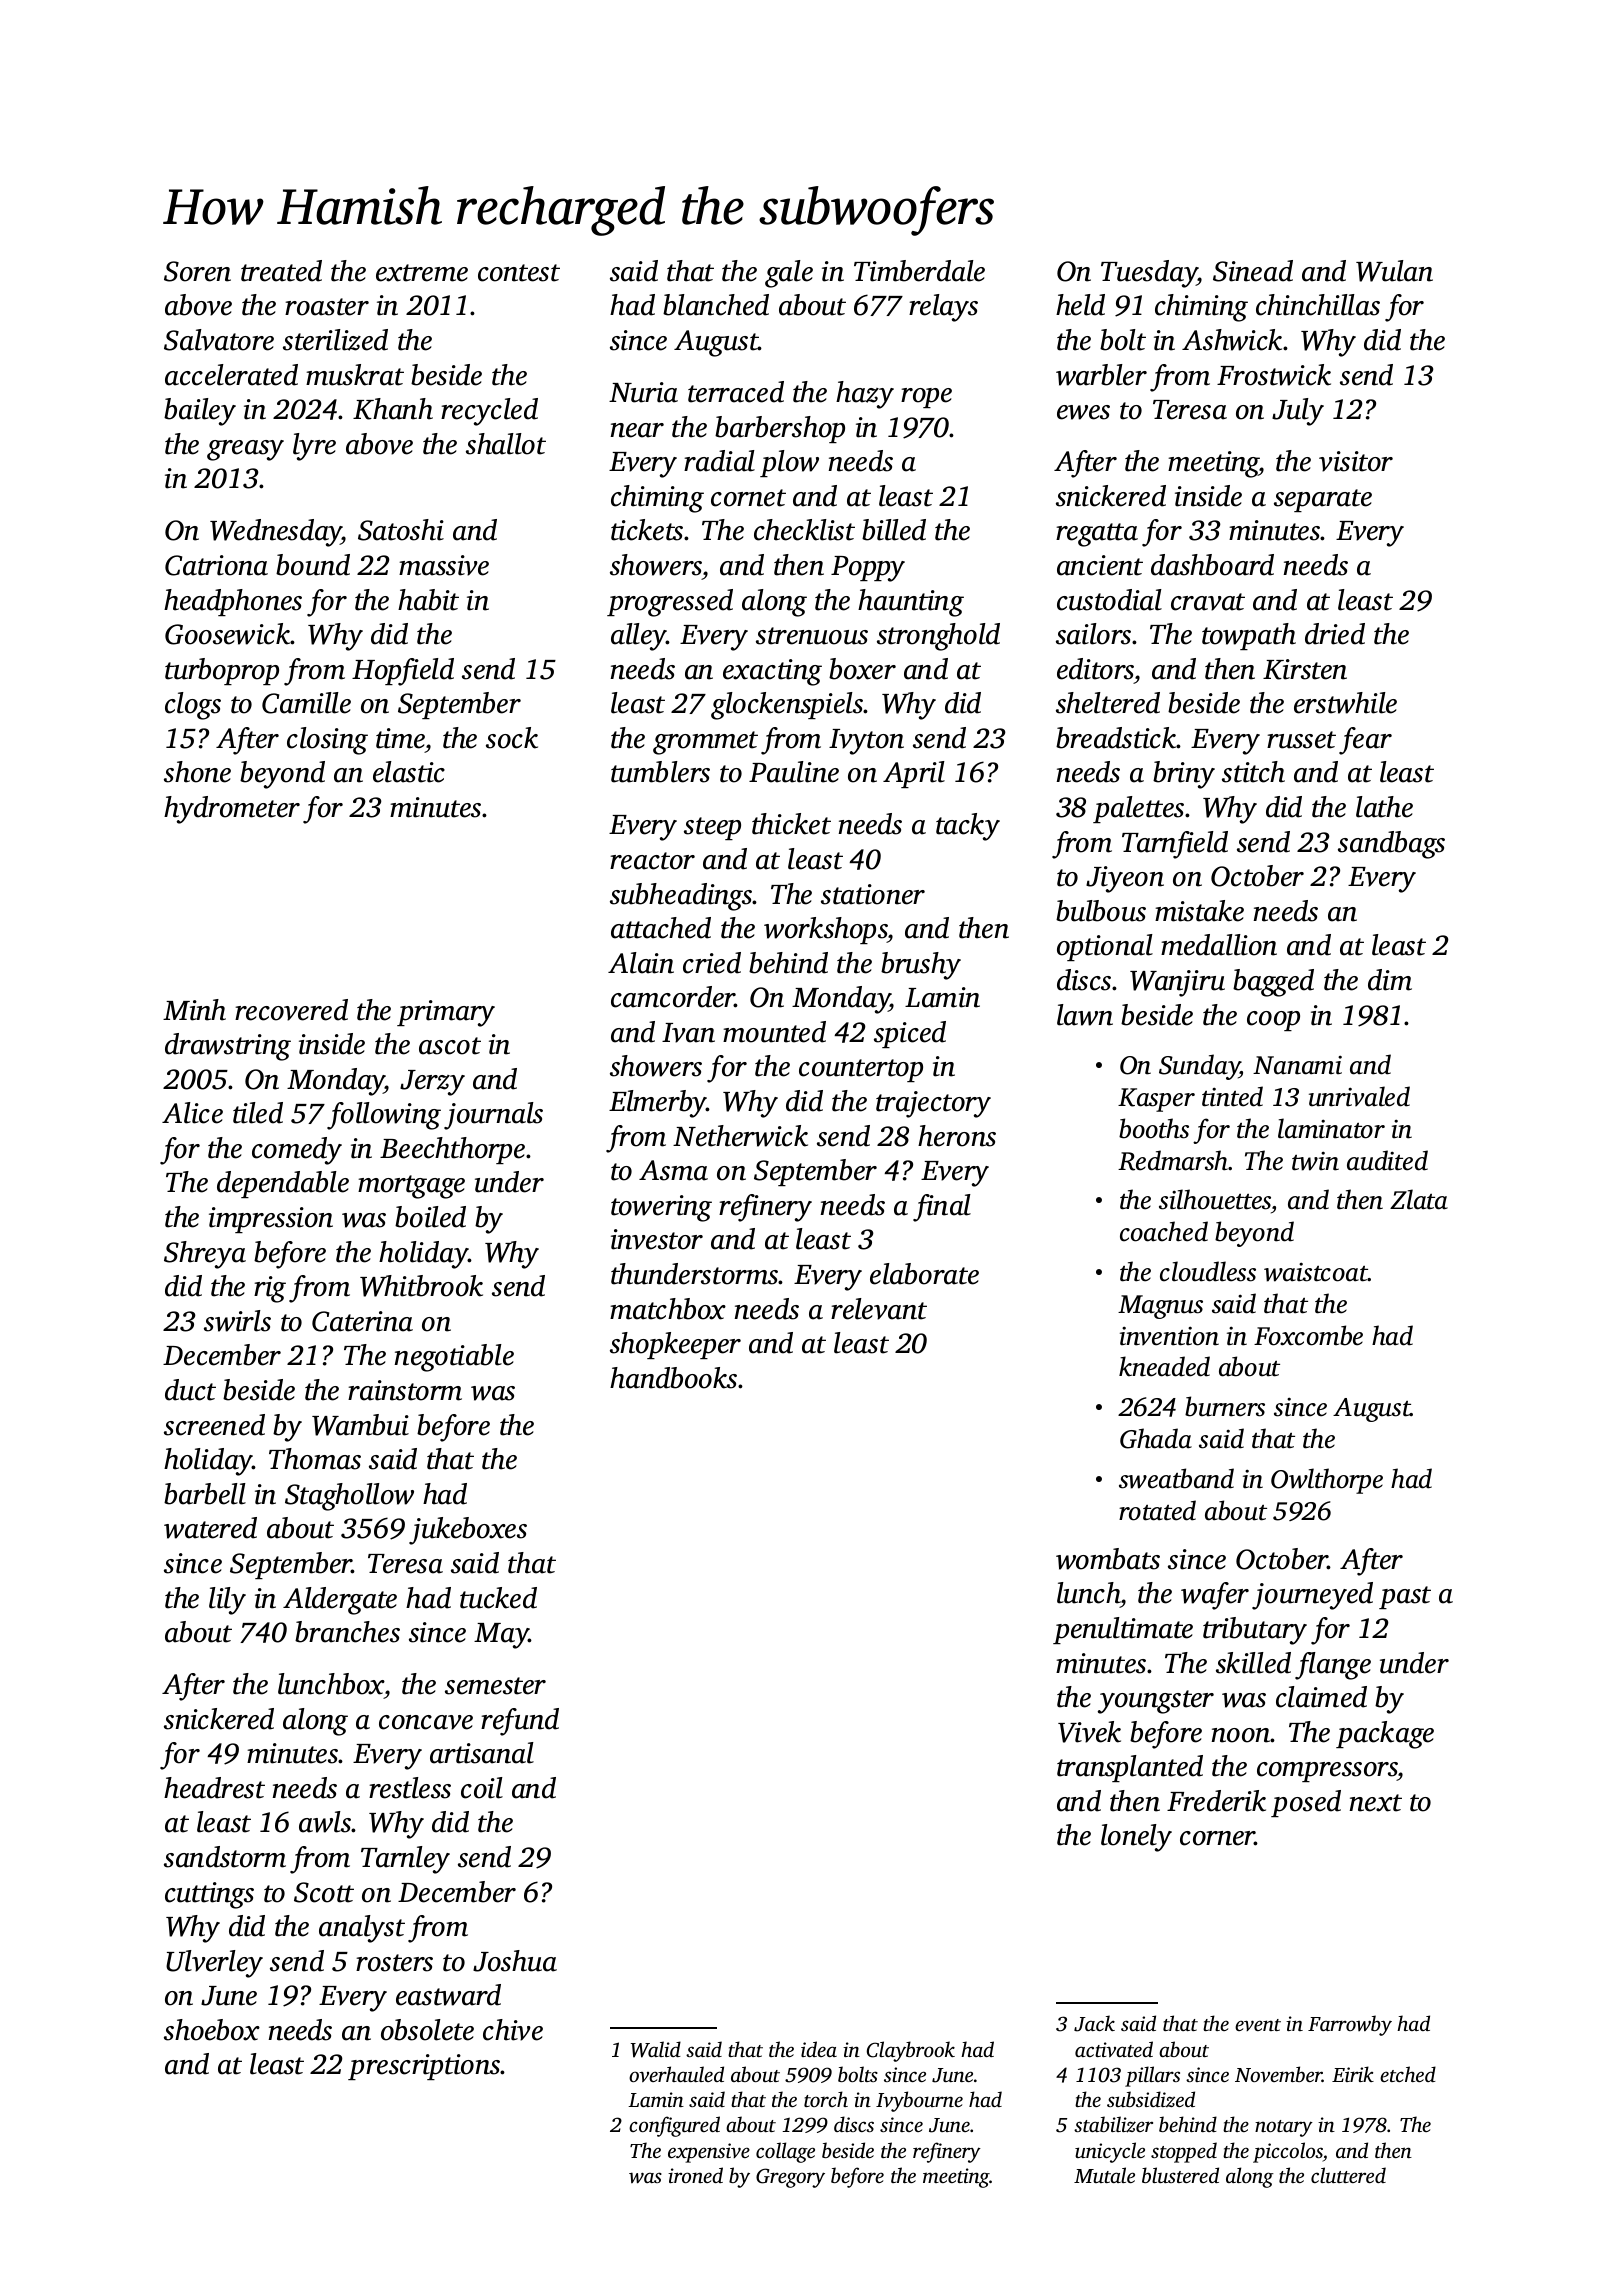 Image resolution: width=1620 pixels, height=2292 pixels. I want to click on primary, so click(446, 1013).
